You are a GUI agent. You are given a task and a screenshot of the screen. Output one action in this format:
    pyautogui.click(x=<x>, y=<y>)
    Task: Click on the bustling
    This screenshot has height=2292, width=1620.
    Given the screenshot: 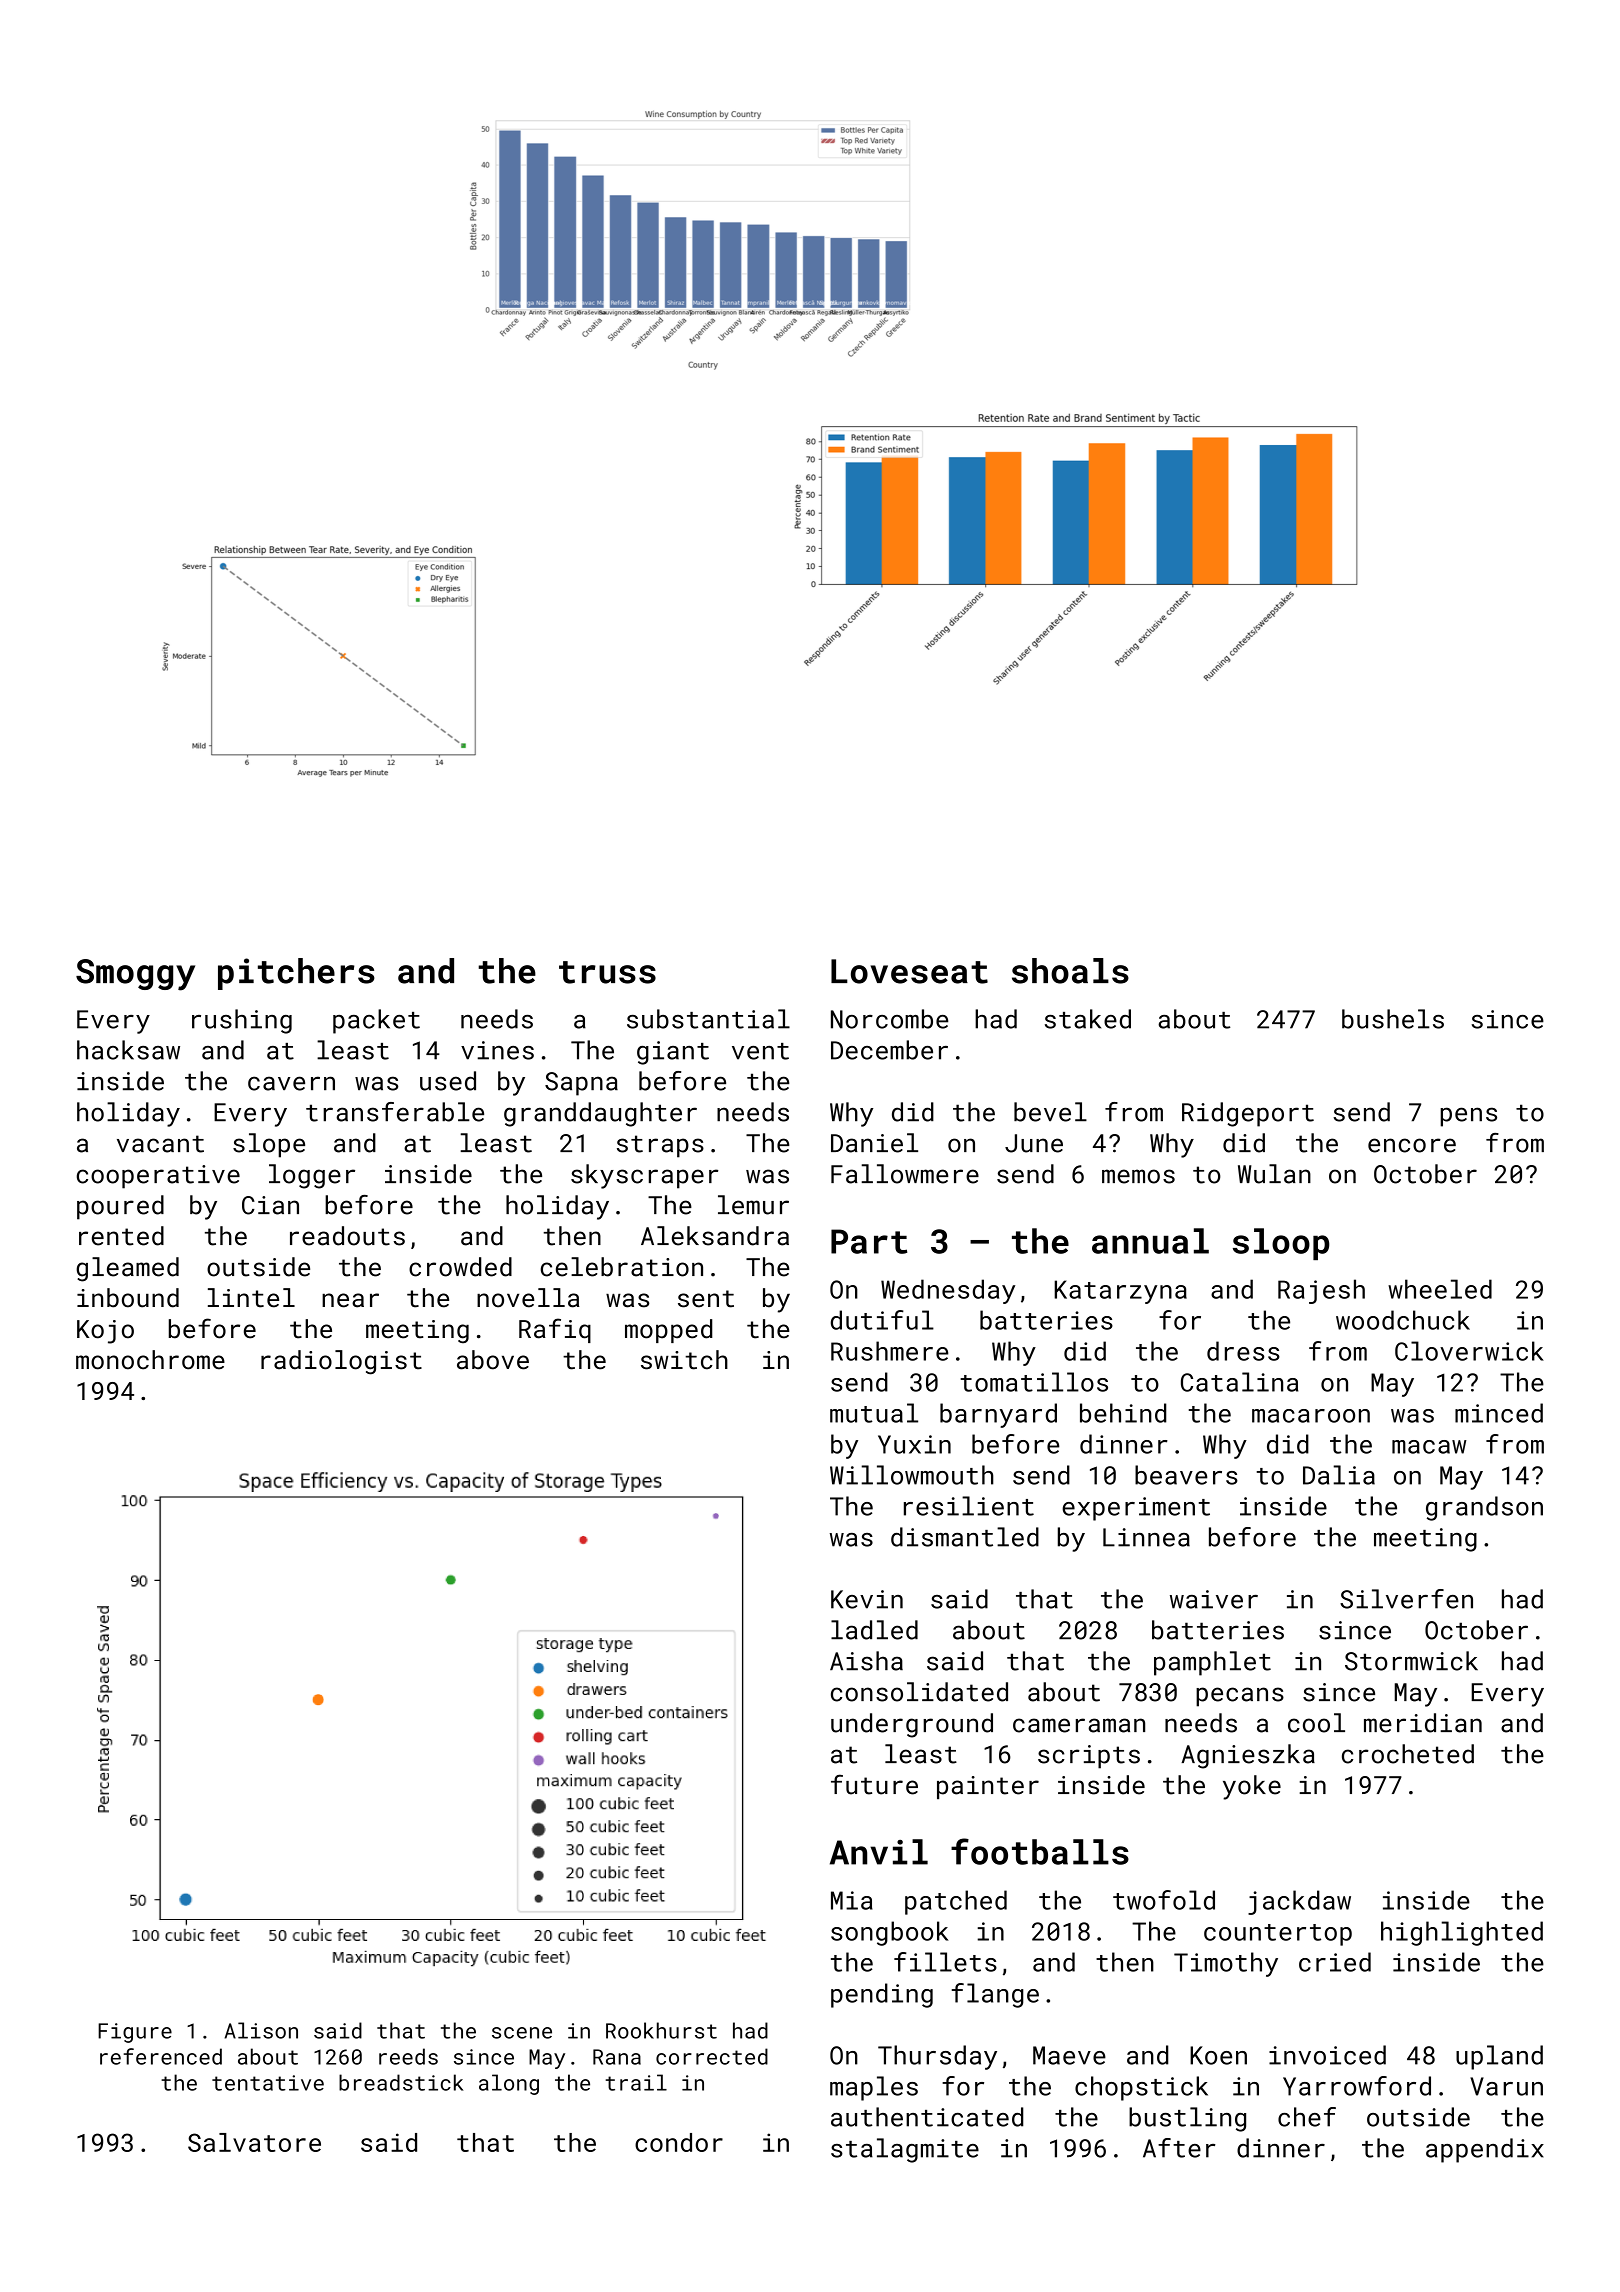 What is the action you would take?
    pyautogui.click(x=1187, y=2119)
